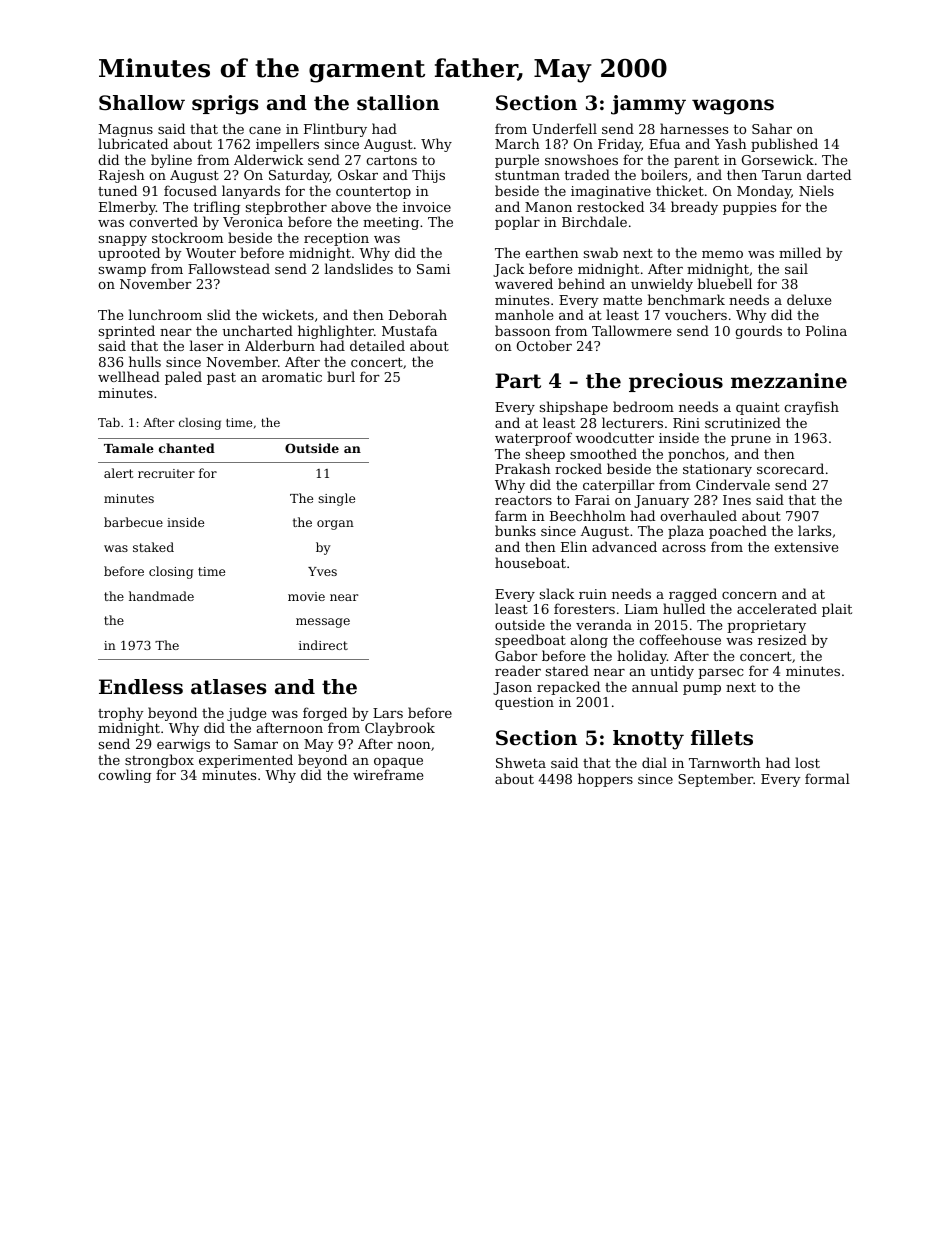 Image resolution: width=952 pixels, height=1233 pixels. What do you see at coordinates (427, 207) in the image?
I see `invoice` at bounding box center [427, 207].
